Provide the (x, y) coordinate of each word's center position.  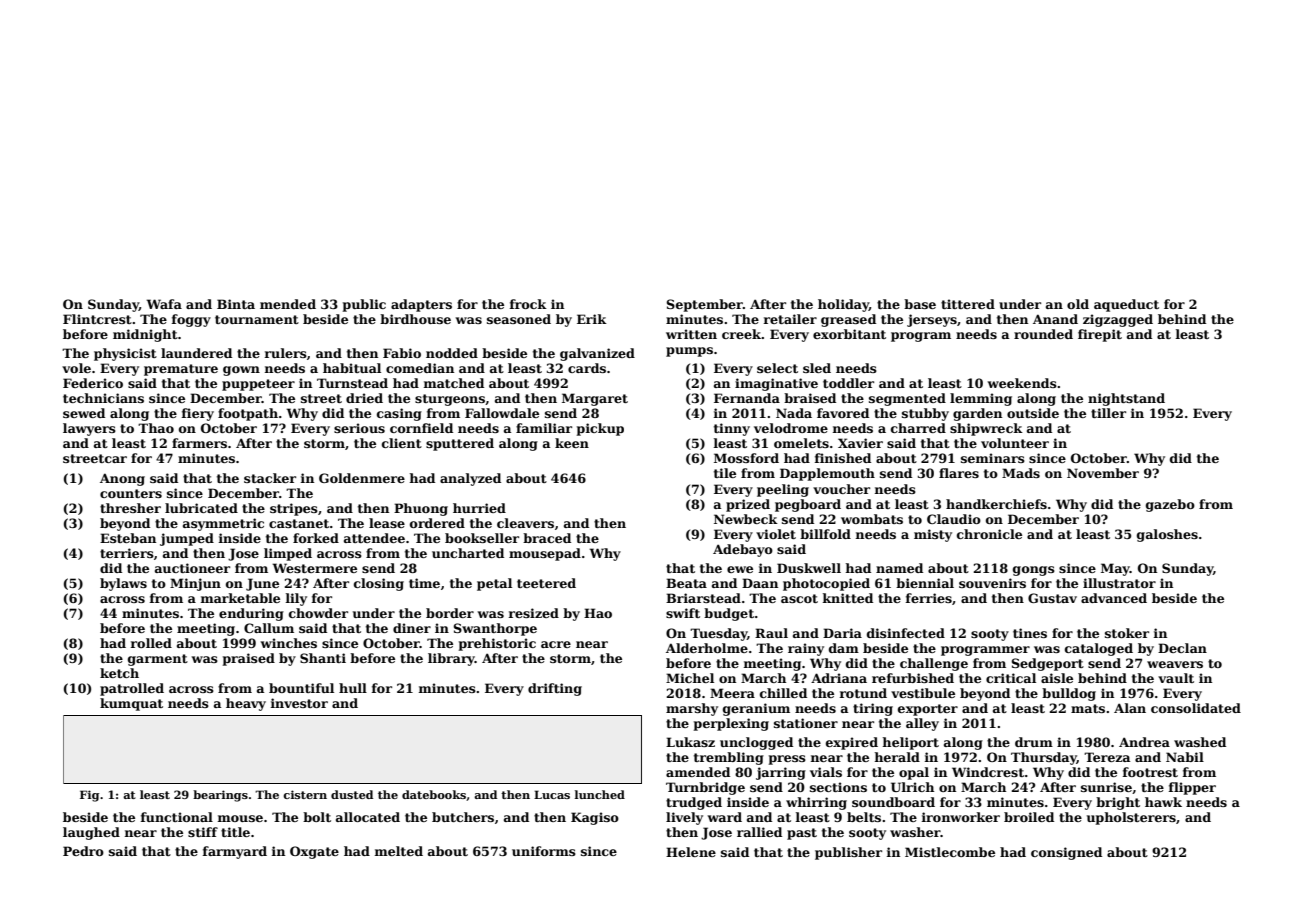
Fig (89, 796)
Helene (691, 852)
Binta (236, 304)
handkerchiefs (996, 504)
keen (572, 443)
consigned (1066, 853)
